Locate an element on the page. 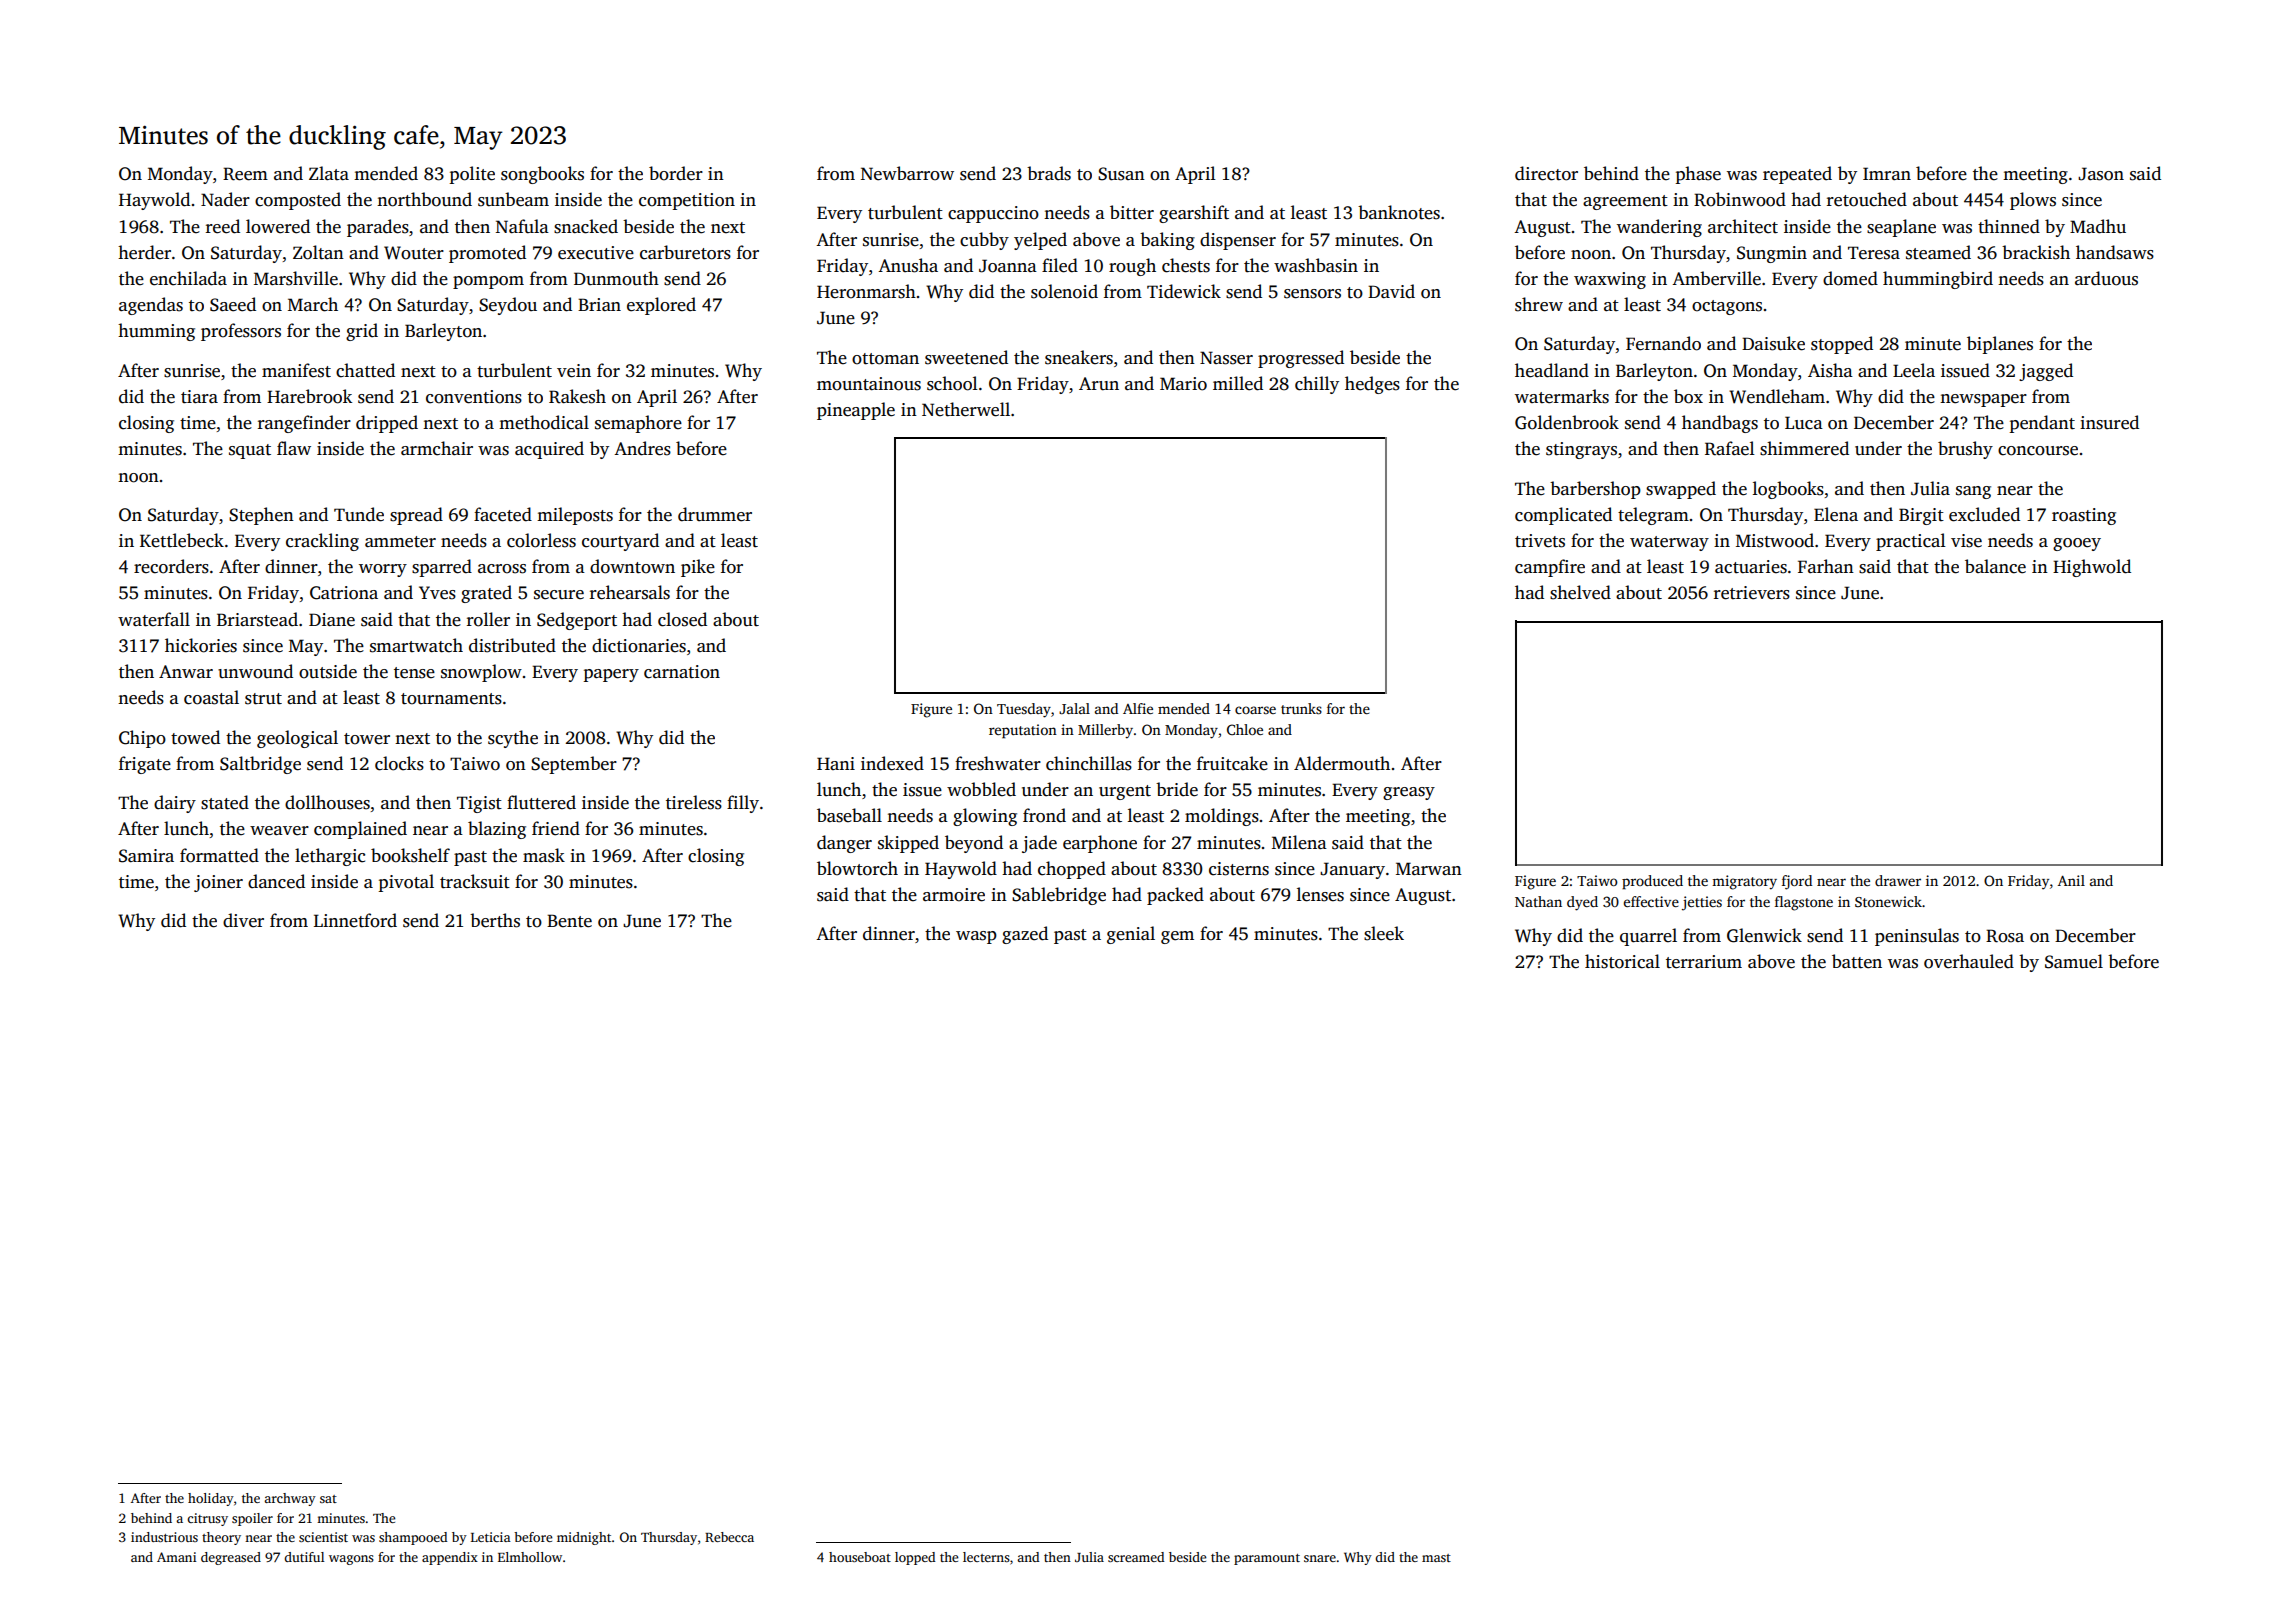  holiday is located at coordinates (211, 1499).
